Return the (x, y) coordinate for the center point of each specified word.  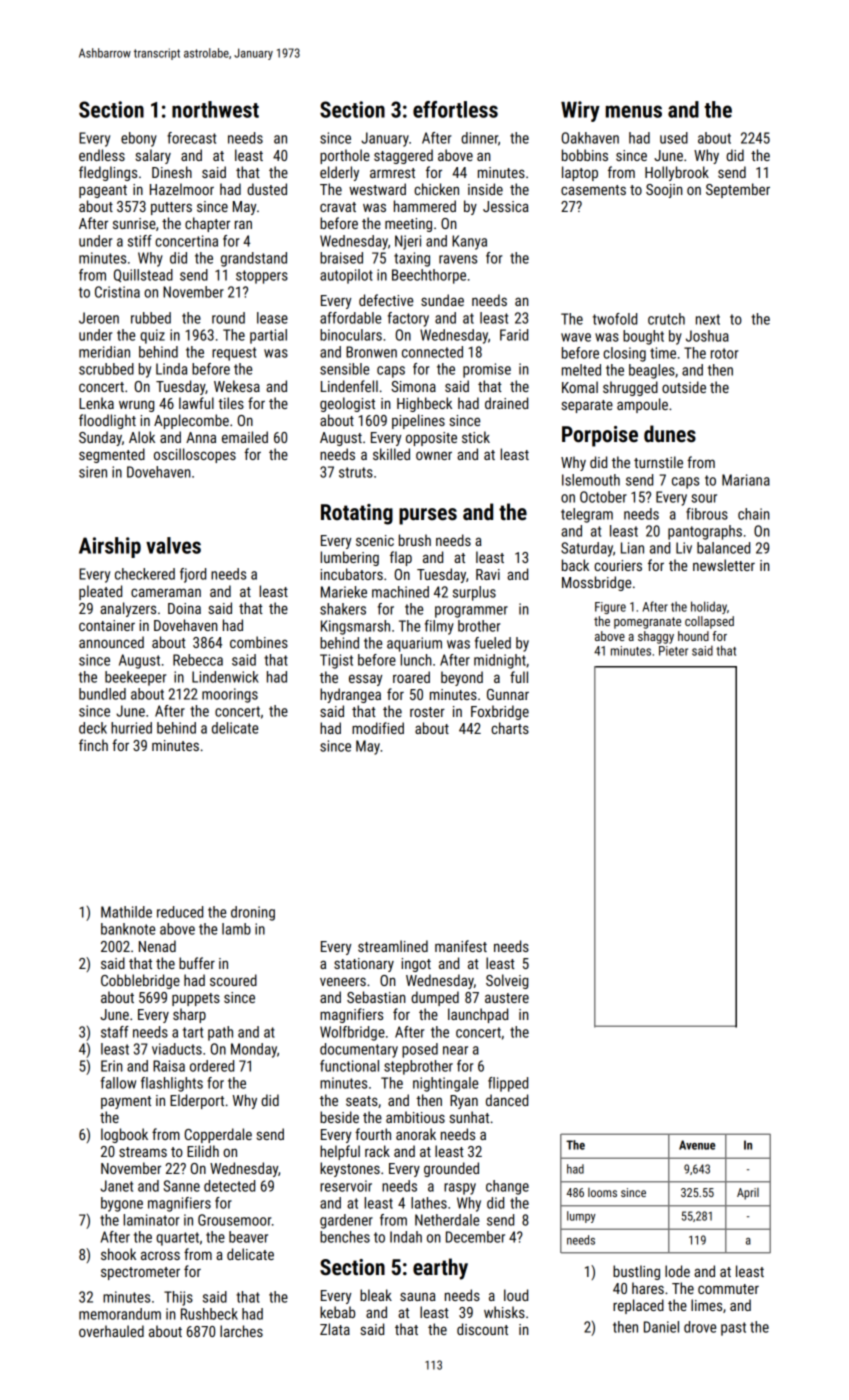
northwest (215, 109)
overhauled (111, 1331)
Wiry (580, 111)
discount (482, 1329)
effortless (455, 109)
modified (378, 728)
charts (510, 728)
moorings (230, 695)
